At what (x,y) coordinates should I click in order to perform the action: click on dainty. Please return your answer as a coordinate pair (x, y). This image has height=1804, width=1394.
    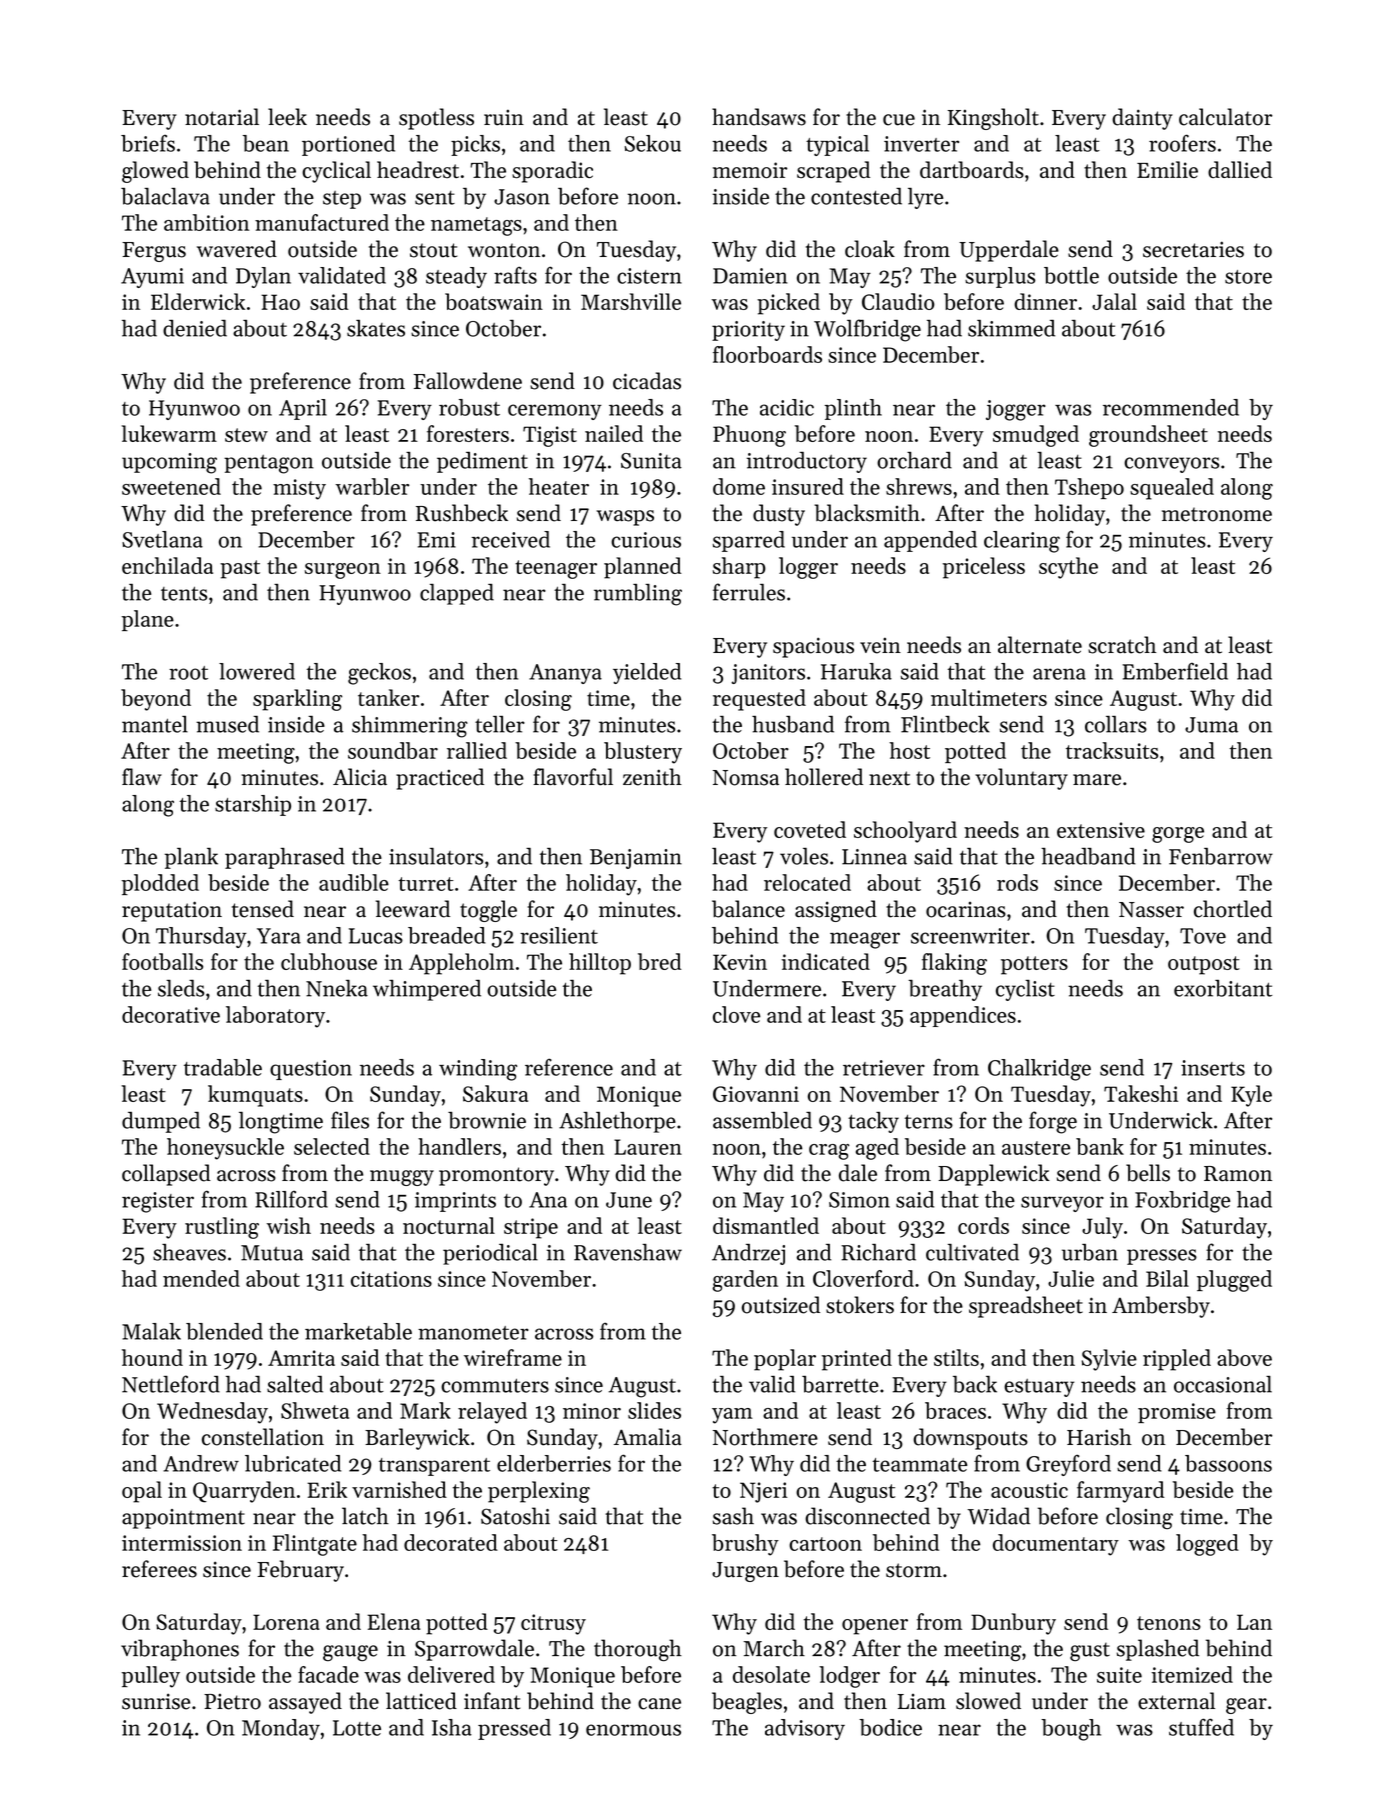
    Looking at the image, I should click on (1142, 119).
